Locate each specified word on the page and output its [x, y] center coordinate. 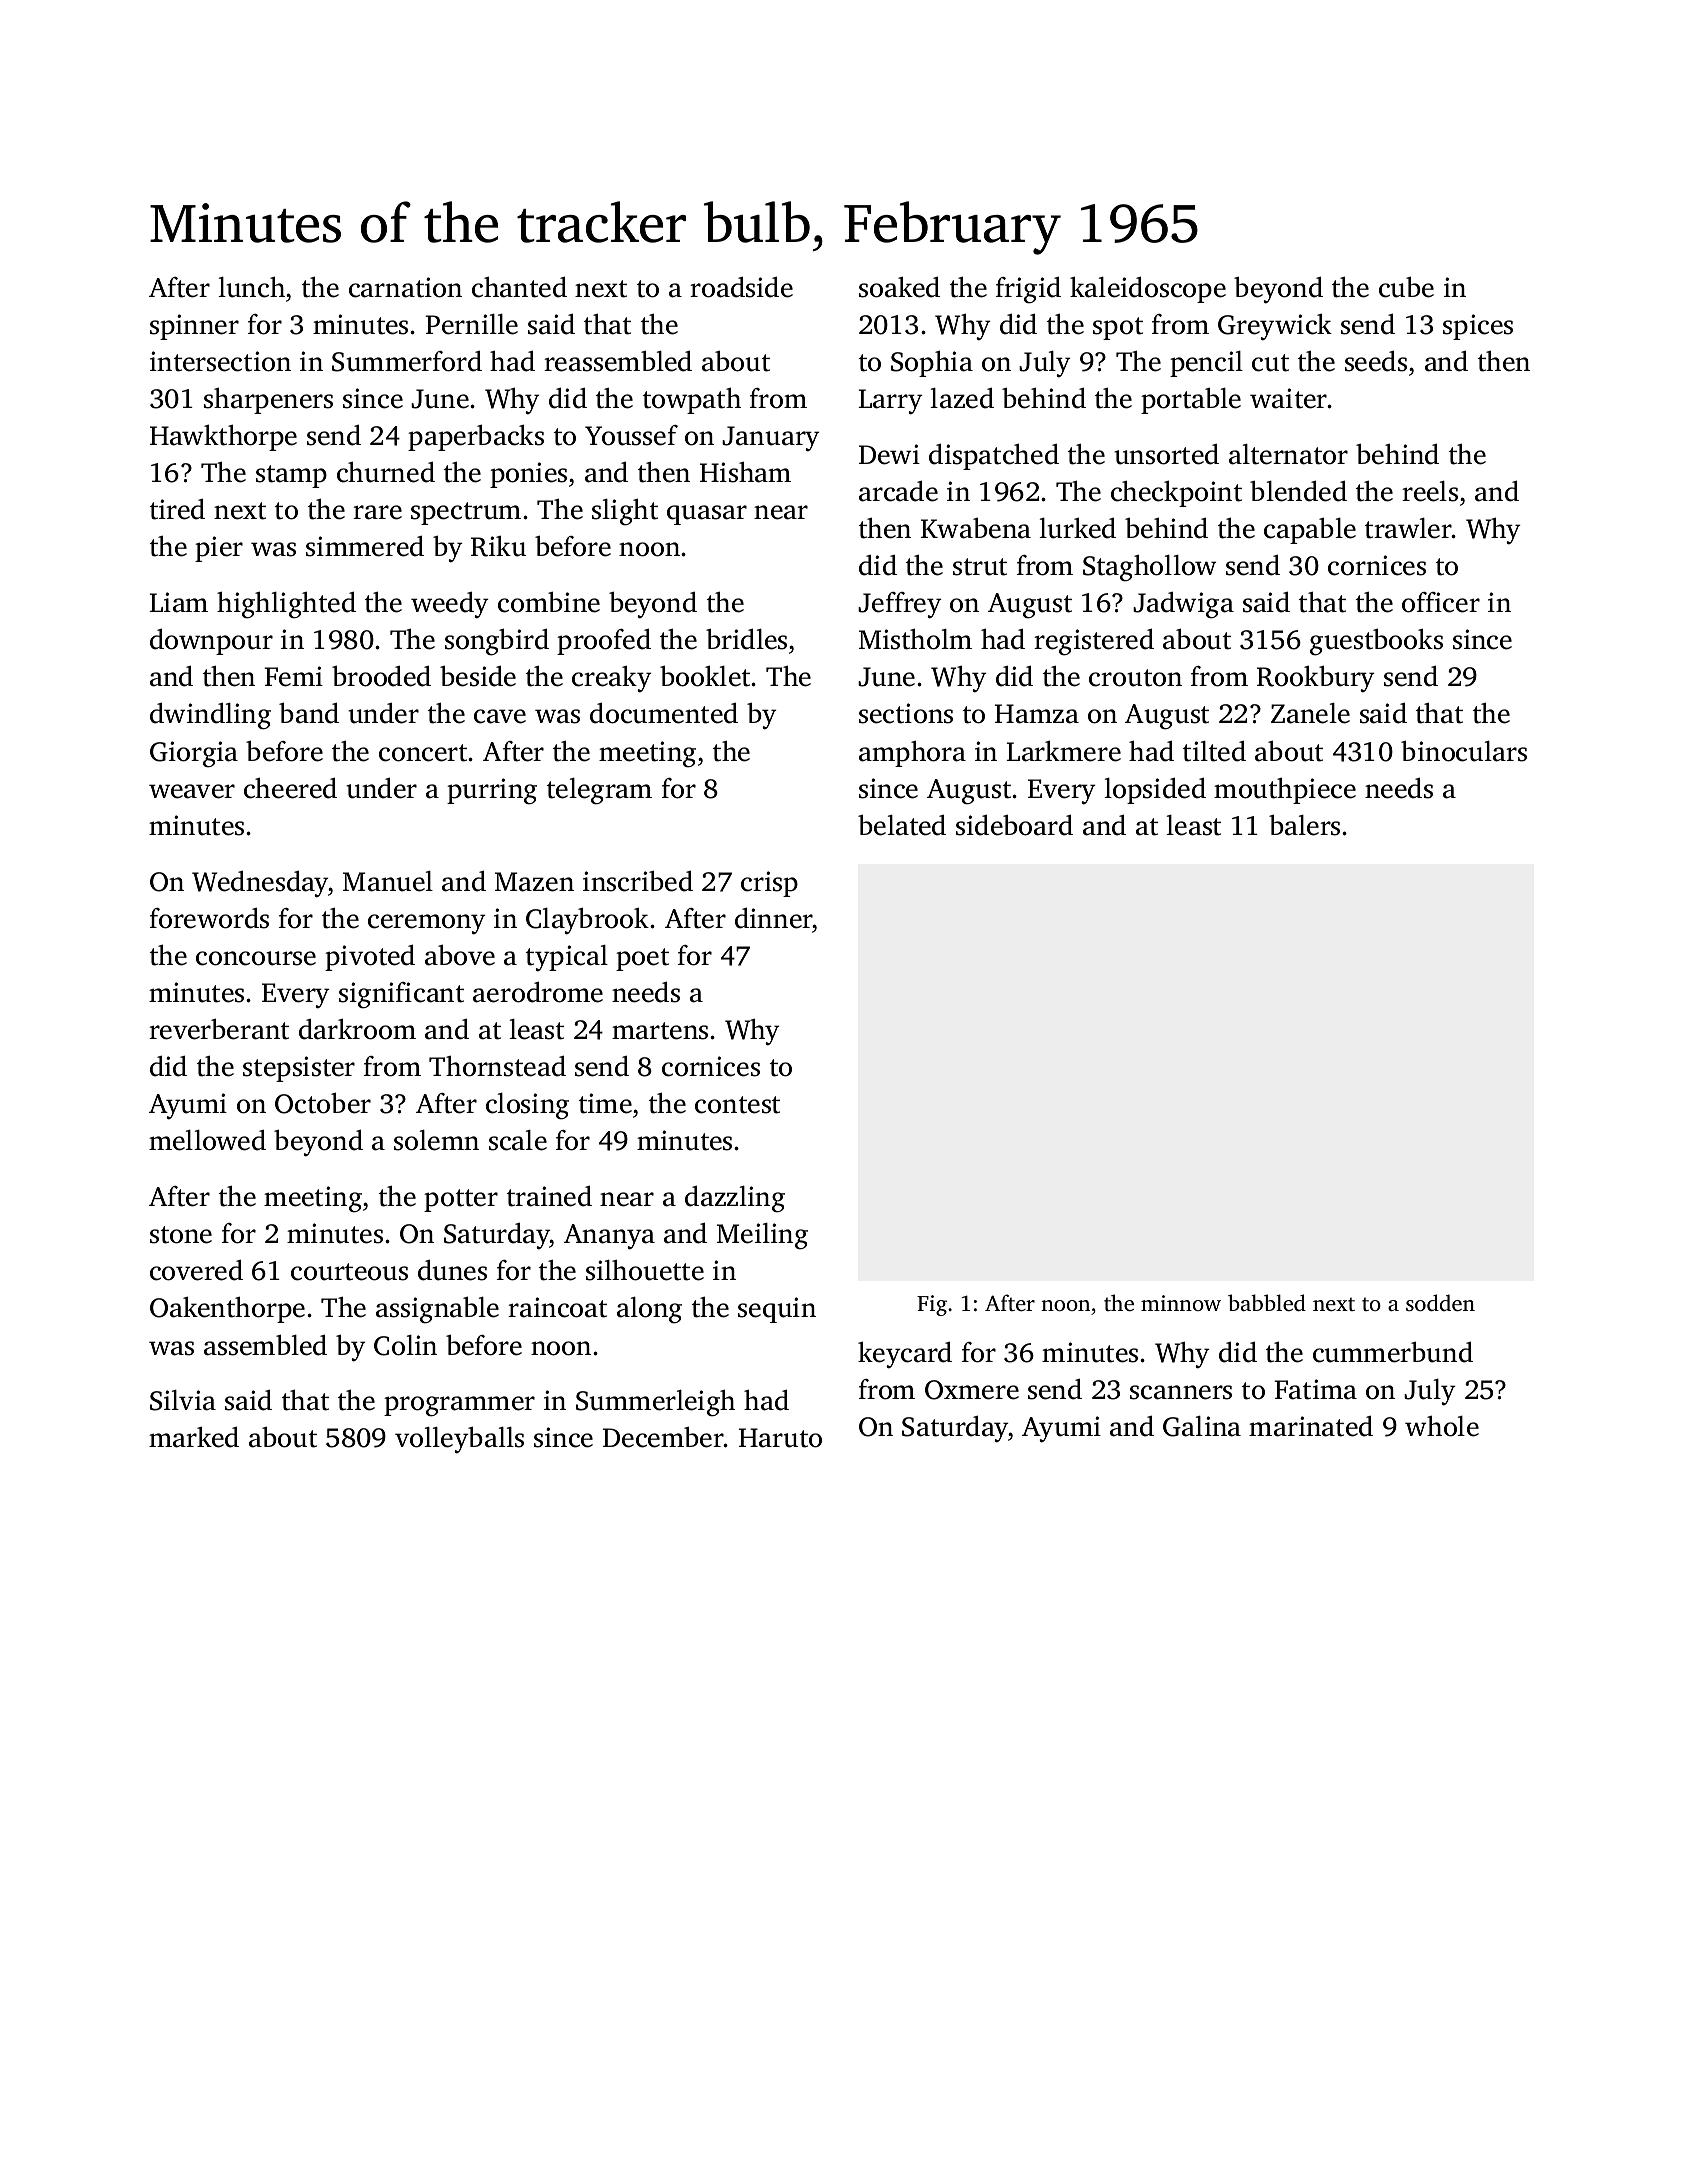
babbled [1267, 1302]
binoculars [1464, 751]
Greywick [1275, 327]
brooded [381, 676]
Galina [1202, 1426]
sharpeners [268, 400]
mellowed [207, 1140]
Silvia [183, 1400]
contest [737, 1105]
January [770, 439]
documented [664, 713]
